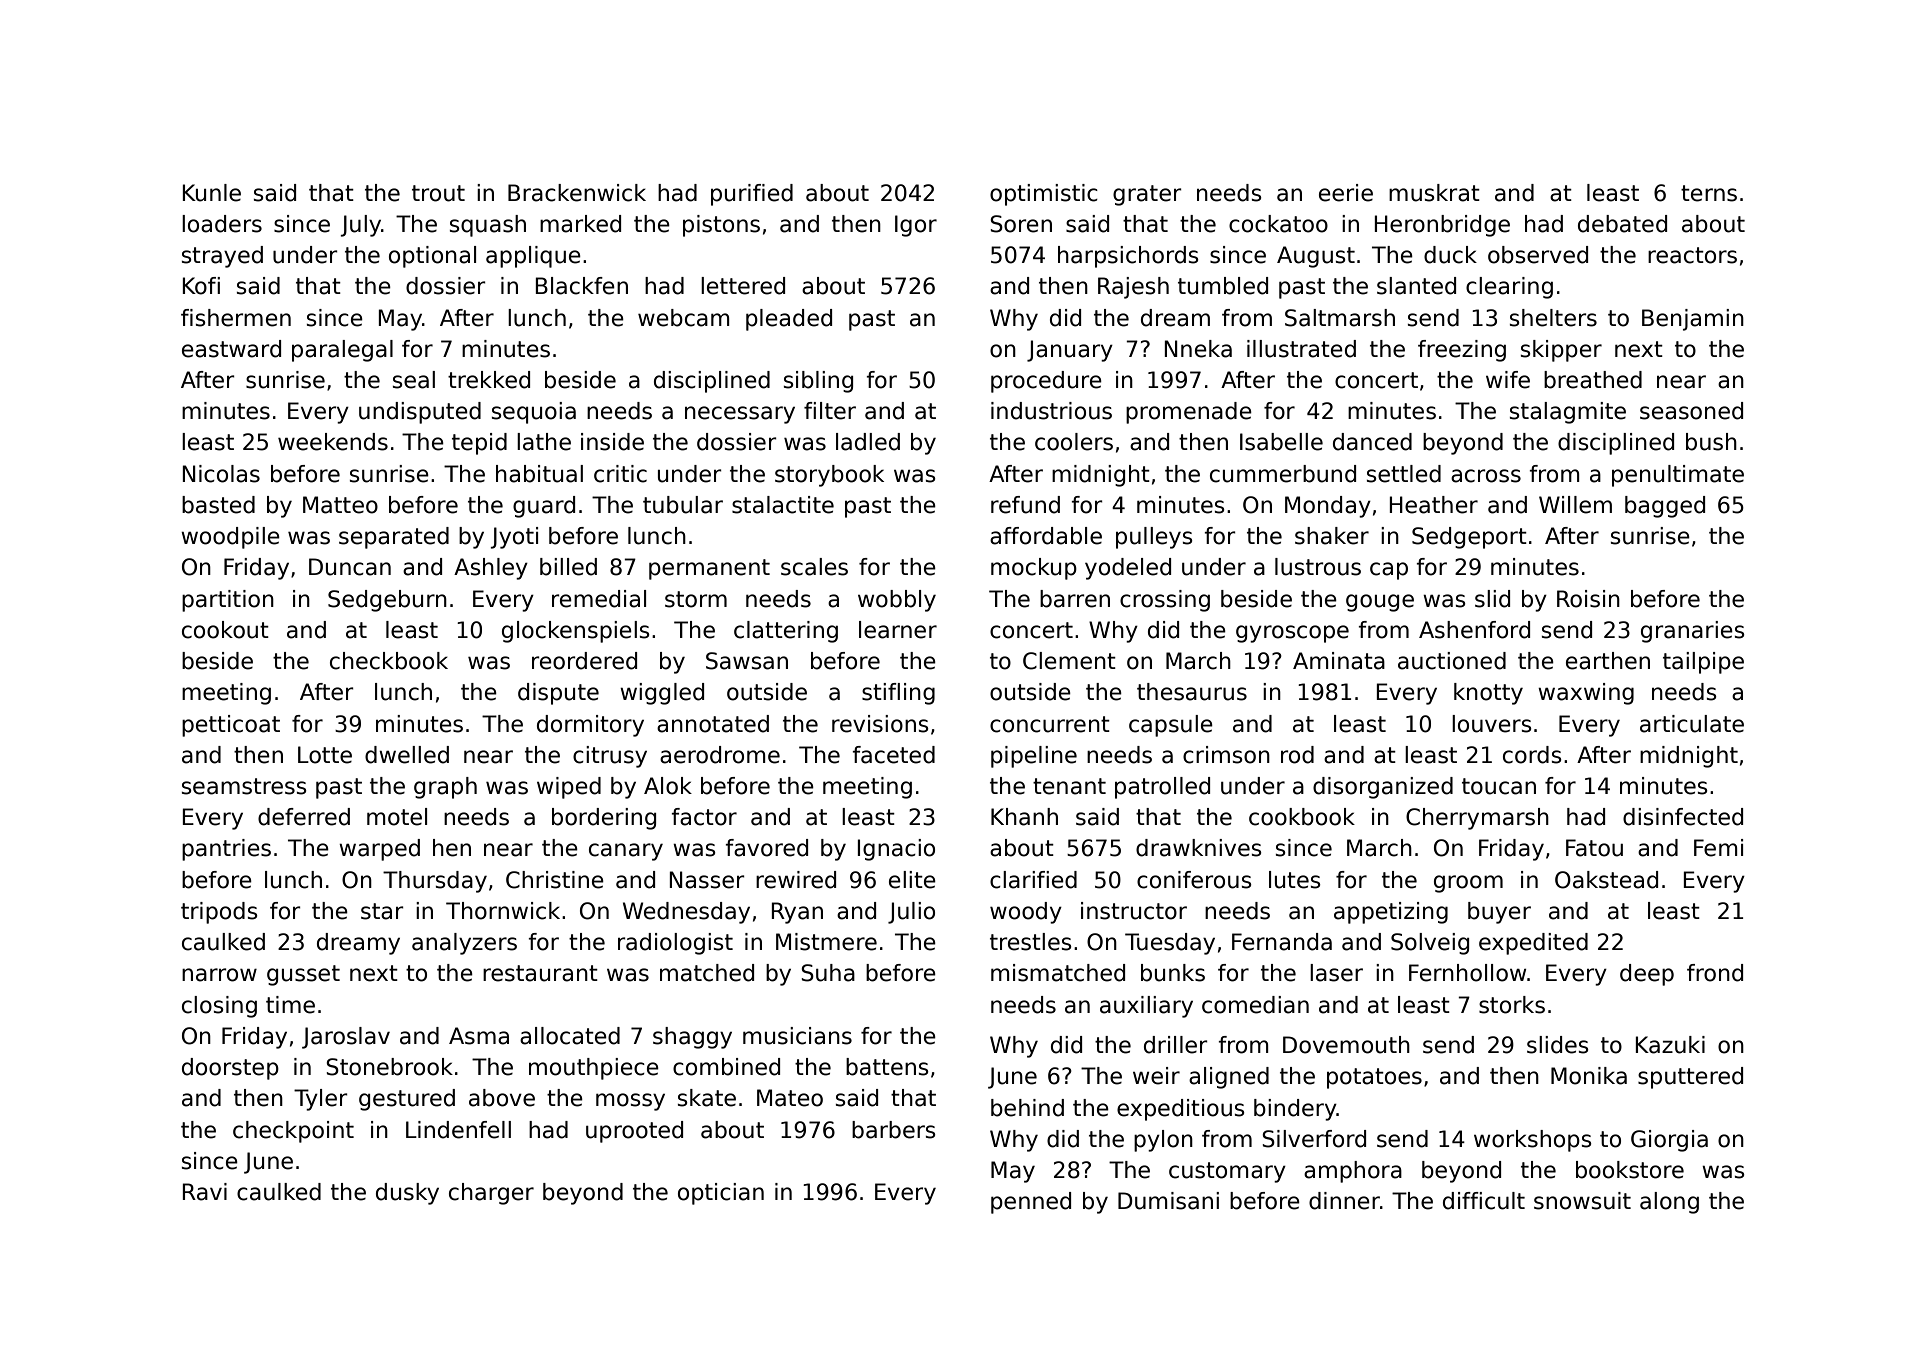 The height and width of the screenshot is (1362, 1926). Describe the element at coordinates (1046, 382) in the screenshot. I see `procedure` at that location.
